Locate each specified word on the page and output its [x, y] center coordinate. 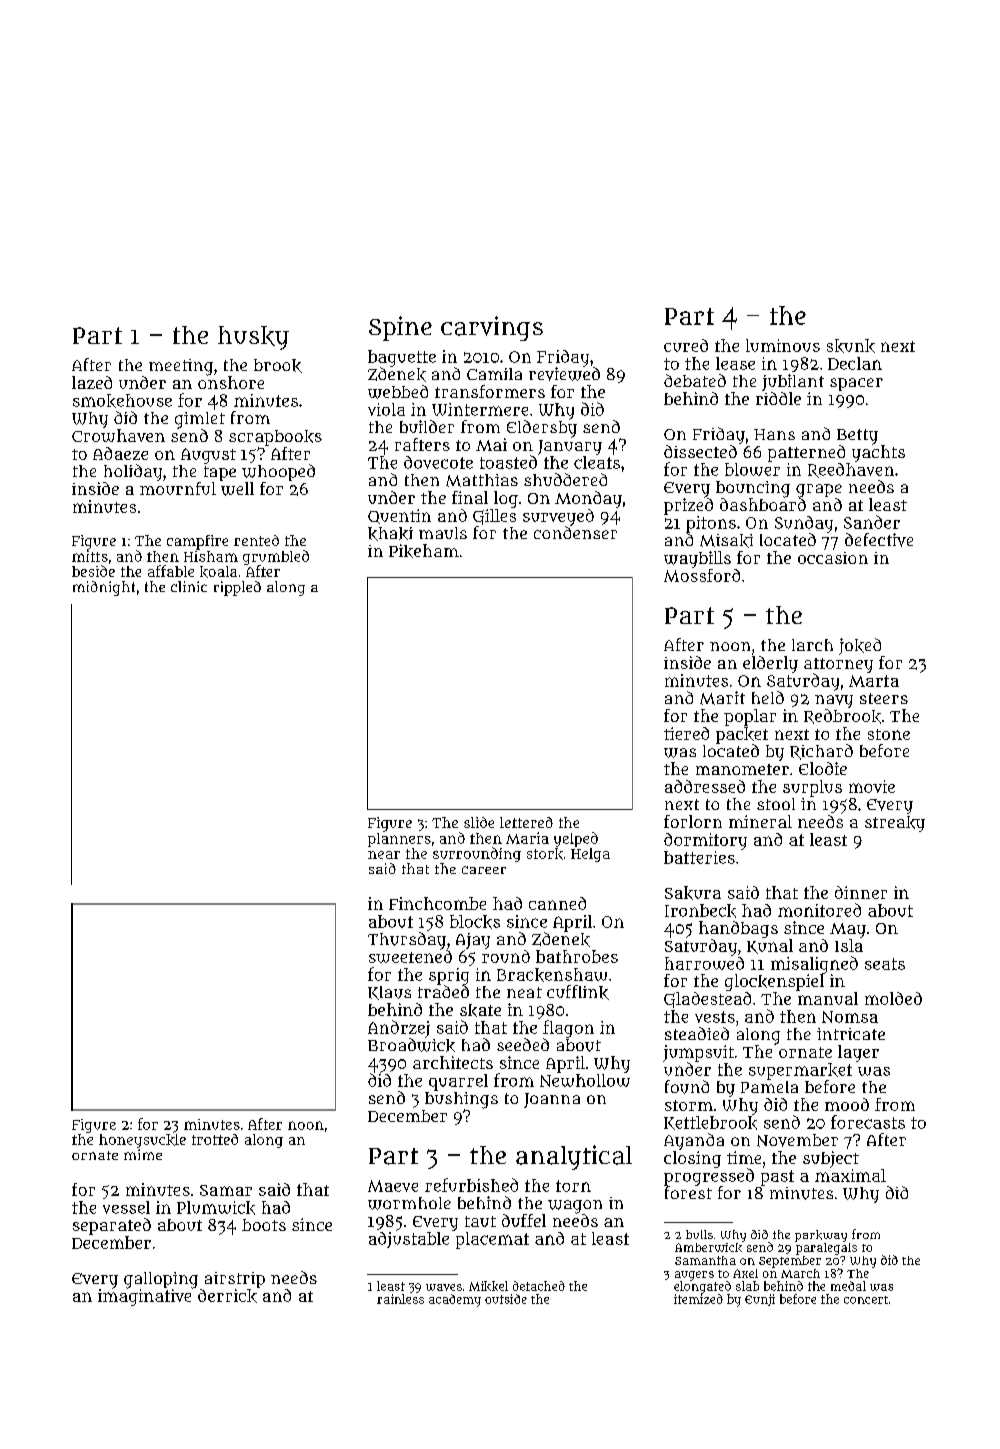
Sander [872, 522]
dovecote [438, 462]
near [384, 855]
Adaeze [120, 453]
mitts [90, 556]
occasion [833, 558]
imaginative [144, 1297]
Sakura [693, 893]
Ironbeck [700, 911]
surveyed [558, 517]
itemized [698, 1299]
